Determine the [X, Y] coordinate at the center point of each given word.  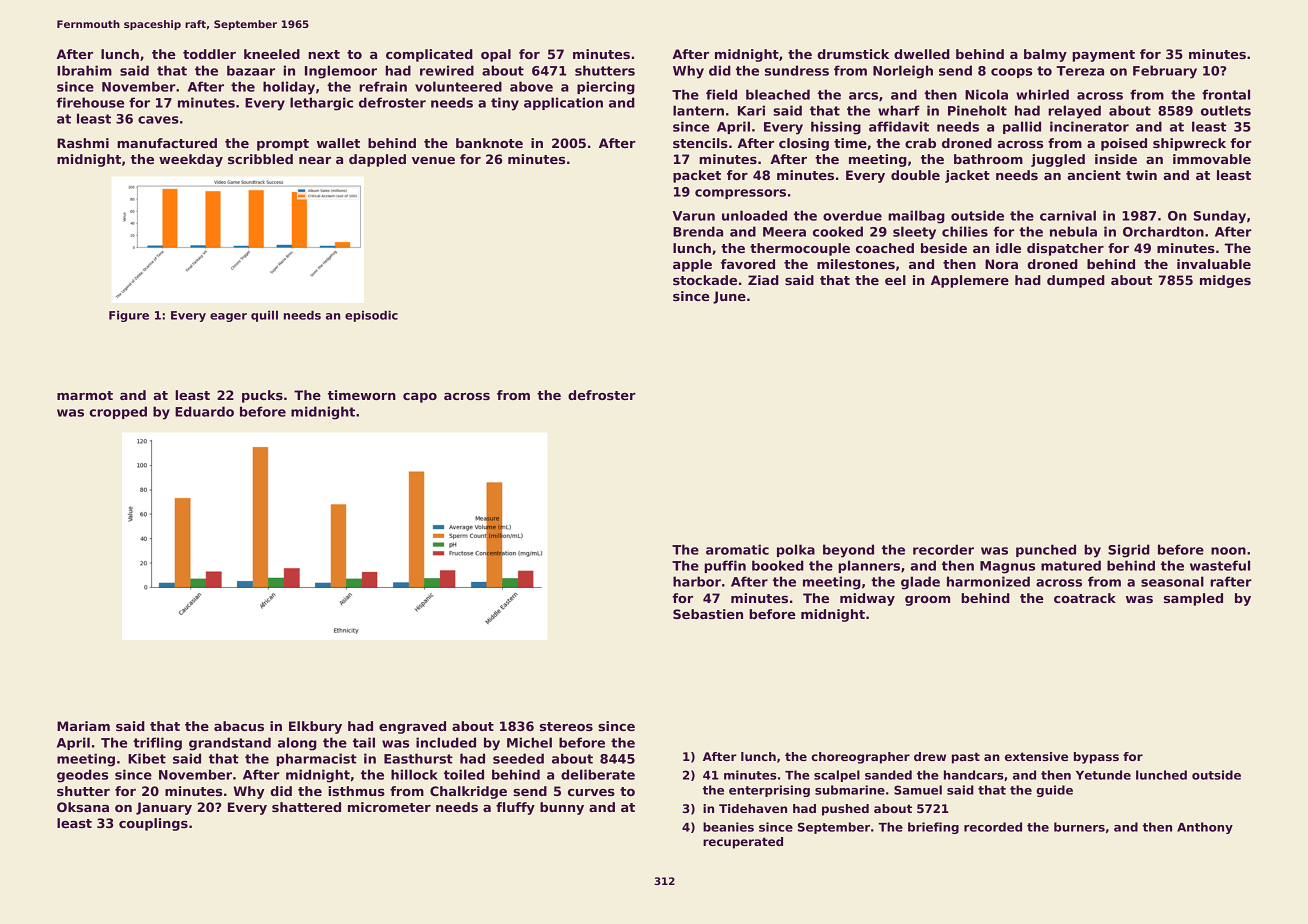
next [324, 54]
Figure [129, 316]
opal [496, 55]
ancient [1094, 175]
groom [927, 601]
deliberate [598, 774]
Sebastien [708, 614]
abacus [239, 726]
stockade [705, 280]
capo [420, 398]
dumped [1076, 281]
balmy [1045, 55]
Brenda [698, 231]
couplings [153, 824]
